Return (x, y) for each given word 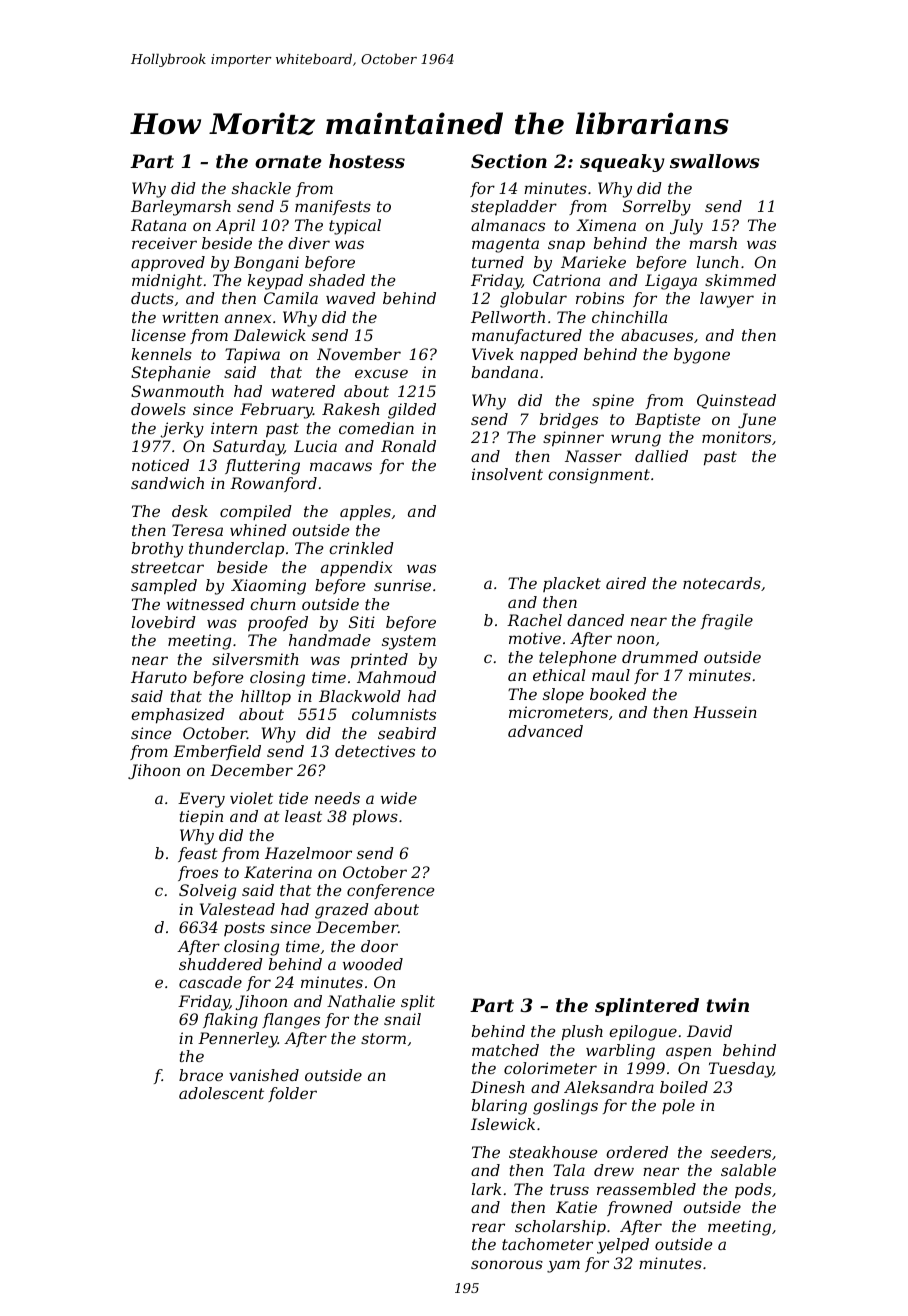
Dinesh (498, 1087)
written (190, 317)
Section (509, 161)
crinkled (361, 548)
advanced (545, 731)
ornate (288, 161)
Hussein (725, 712)
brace (201, 1075)
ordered (637, 1152)
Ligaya (671, 282)
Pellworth (508, 317)
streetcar (167, 567)
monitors (736, 437)
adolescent (221, 1093)
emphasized (178, 716)
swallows (715, 161)
